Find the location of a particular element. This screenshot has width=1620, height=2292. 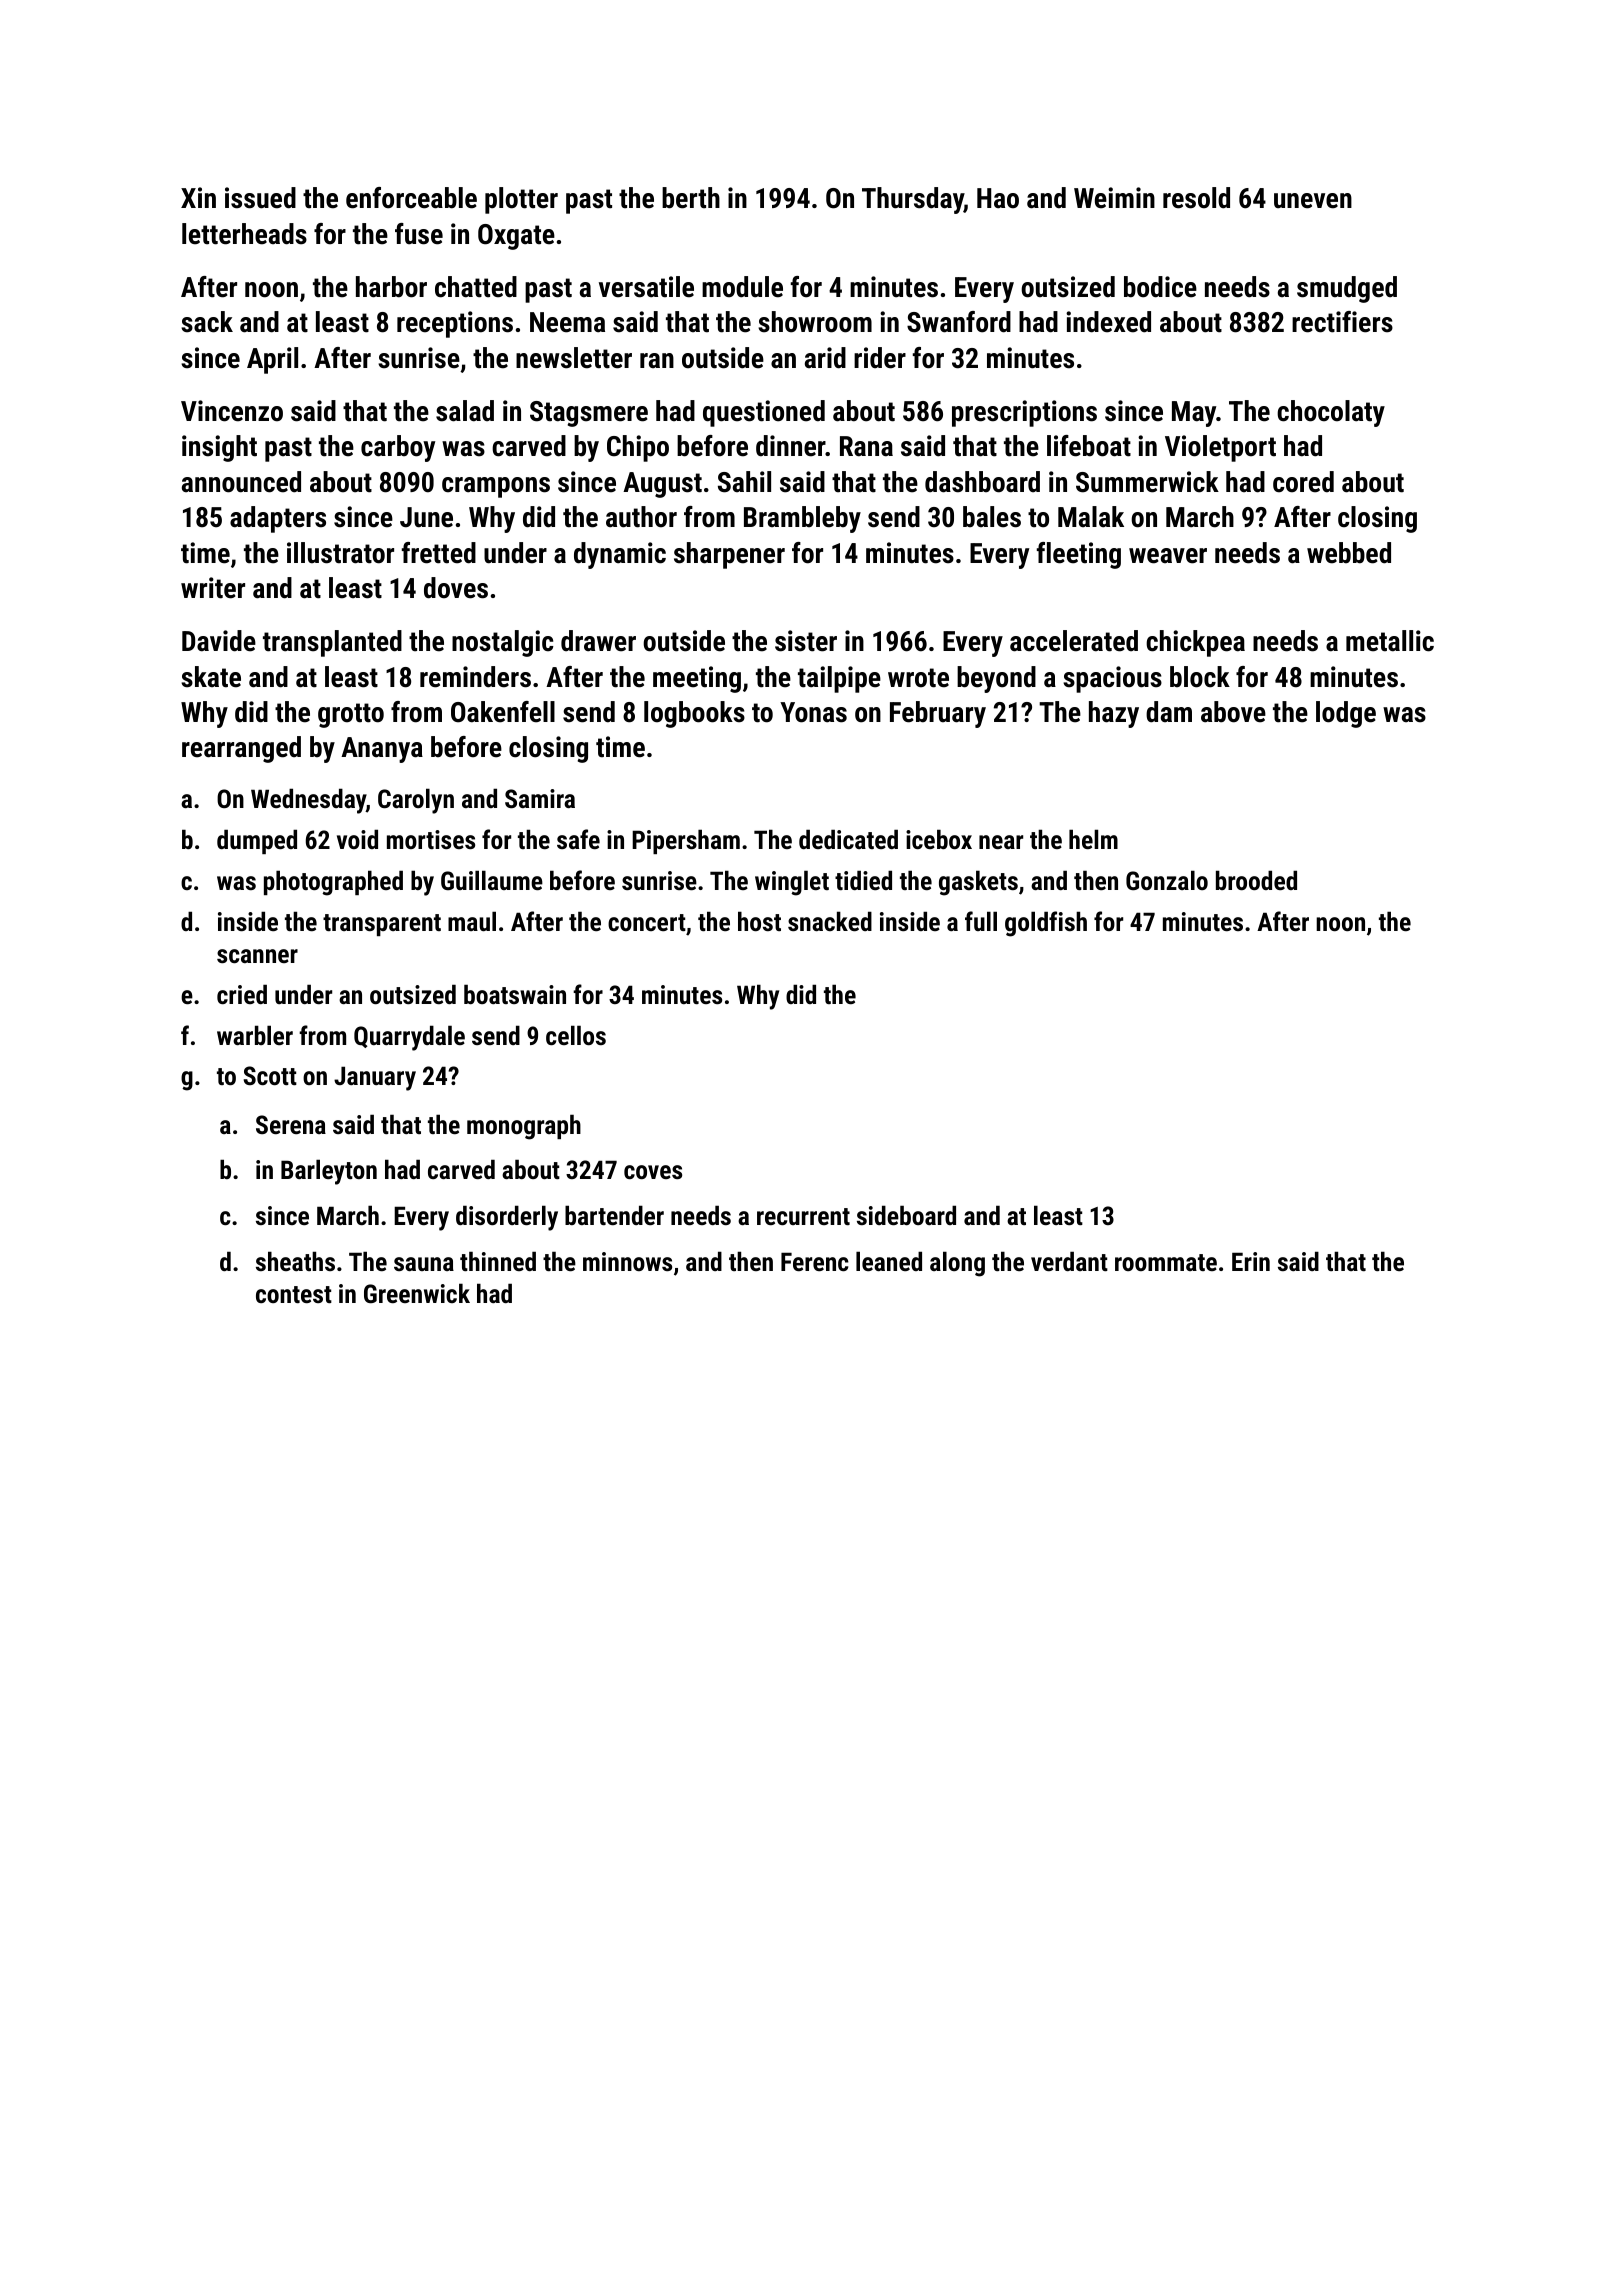

Barleyton is located at coordinates (329, 1172).
